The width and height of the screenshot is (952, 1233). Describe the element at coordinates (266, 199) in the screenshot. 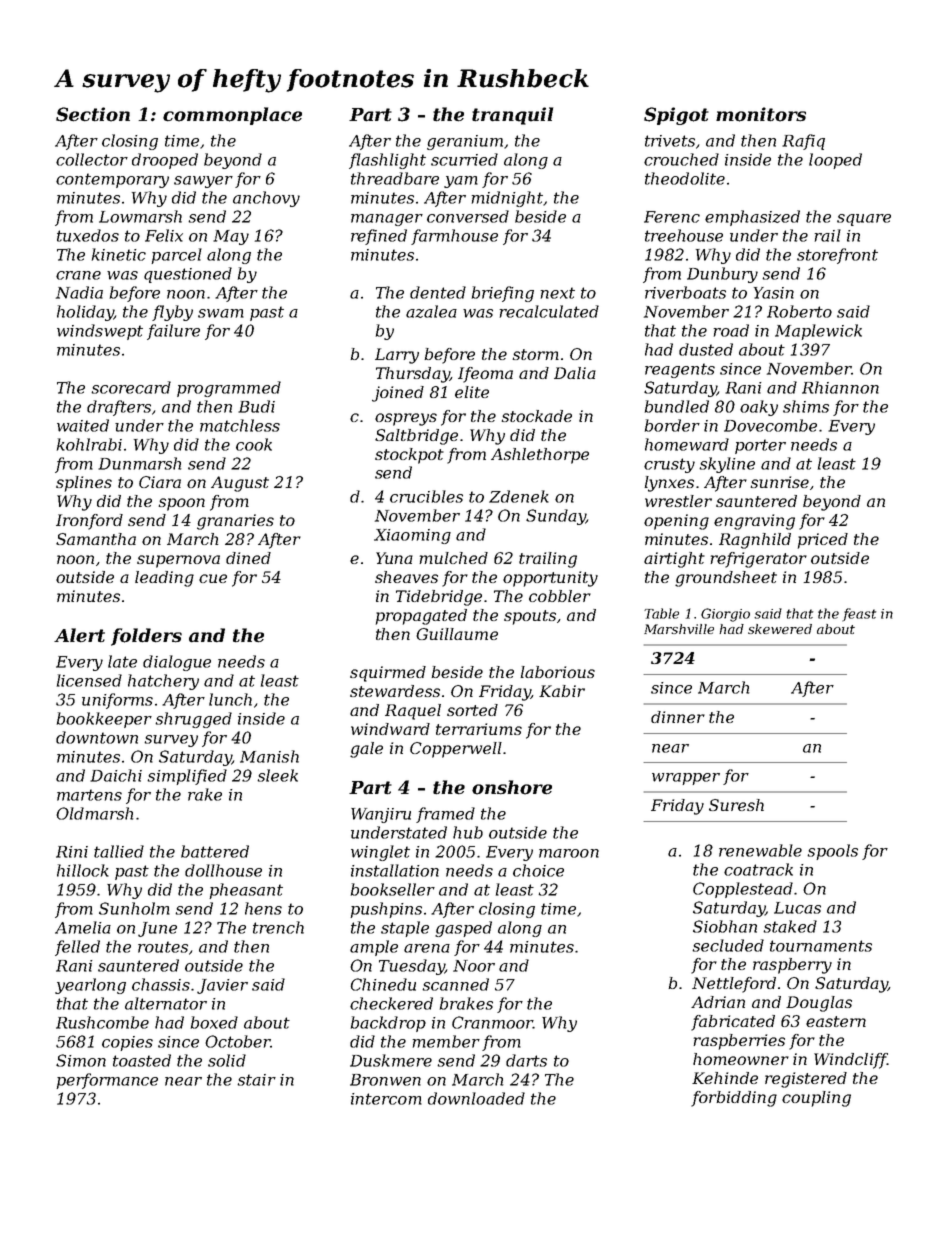

I see `anchovy` at that location.
